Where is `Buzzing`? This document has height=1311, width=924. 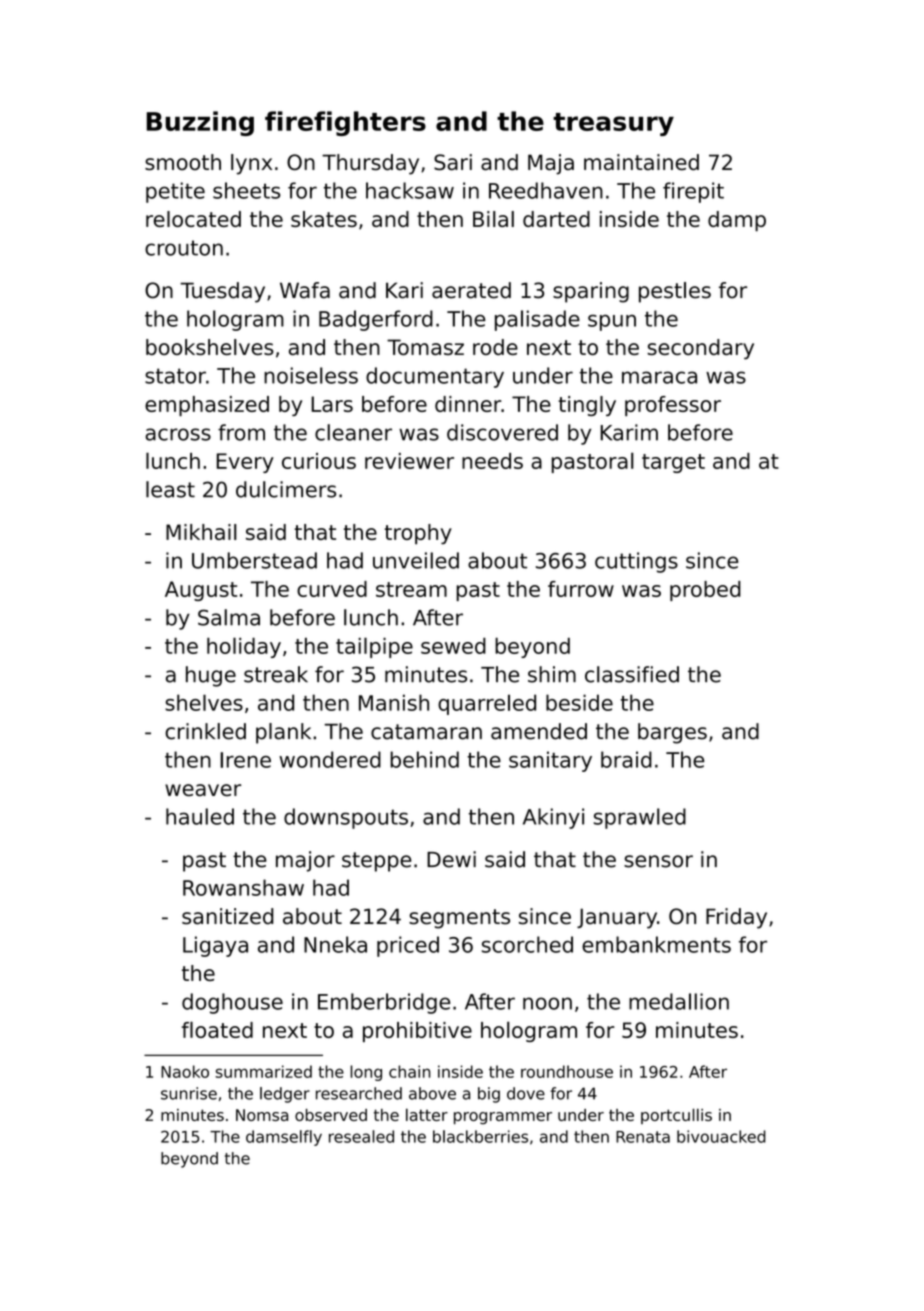 Buzzing is located at coordinates (200, 123).
